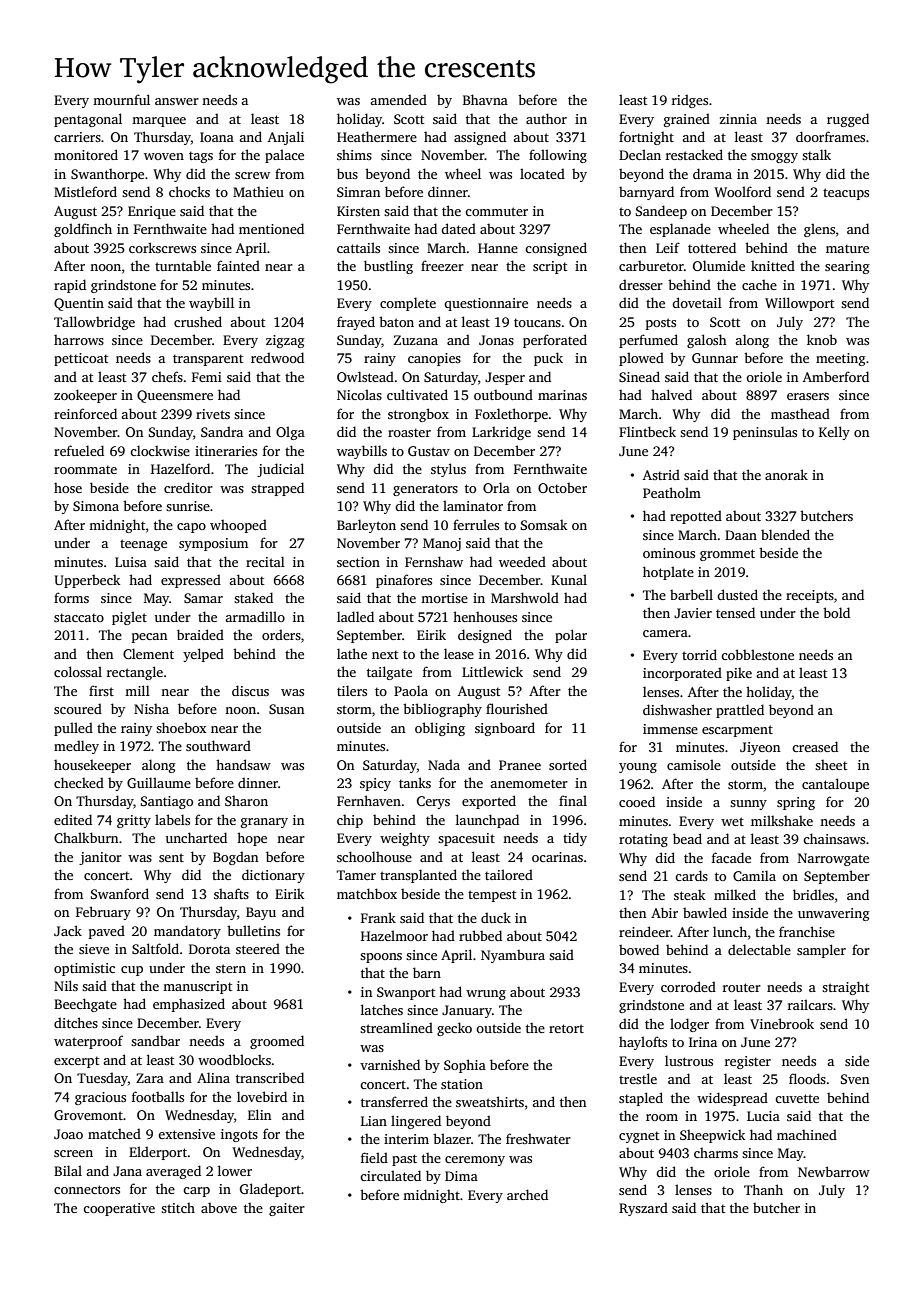  What do you see at coordinates (287, 1209) in the page?
I see `gaiter` at bounding box center [287, 1209].
